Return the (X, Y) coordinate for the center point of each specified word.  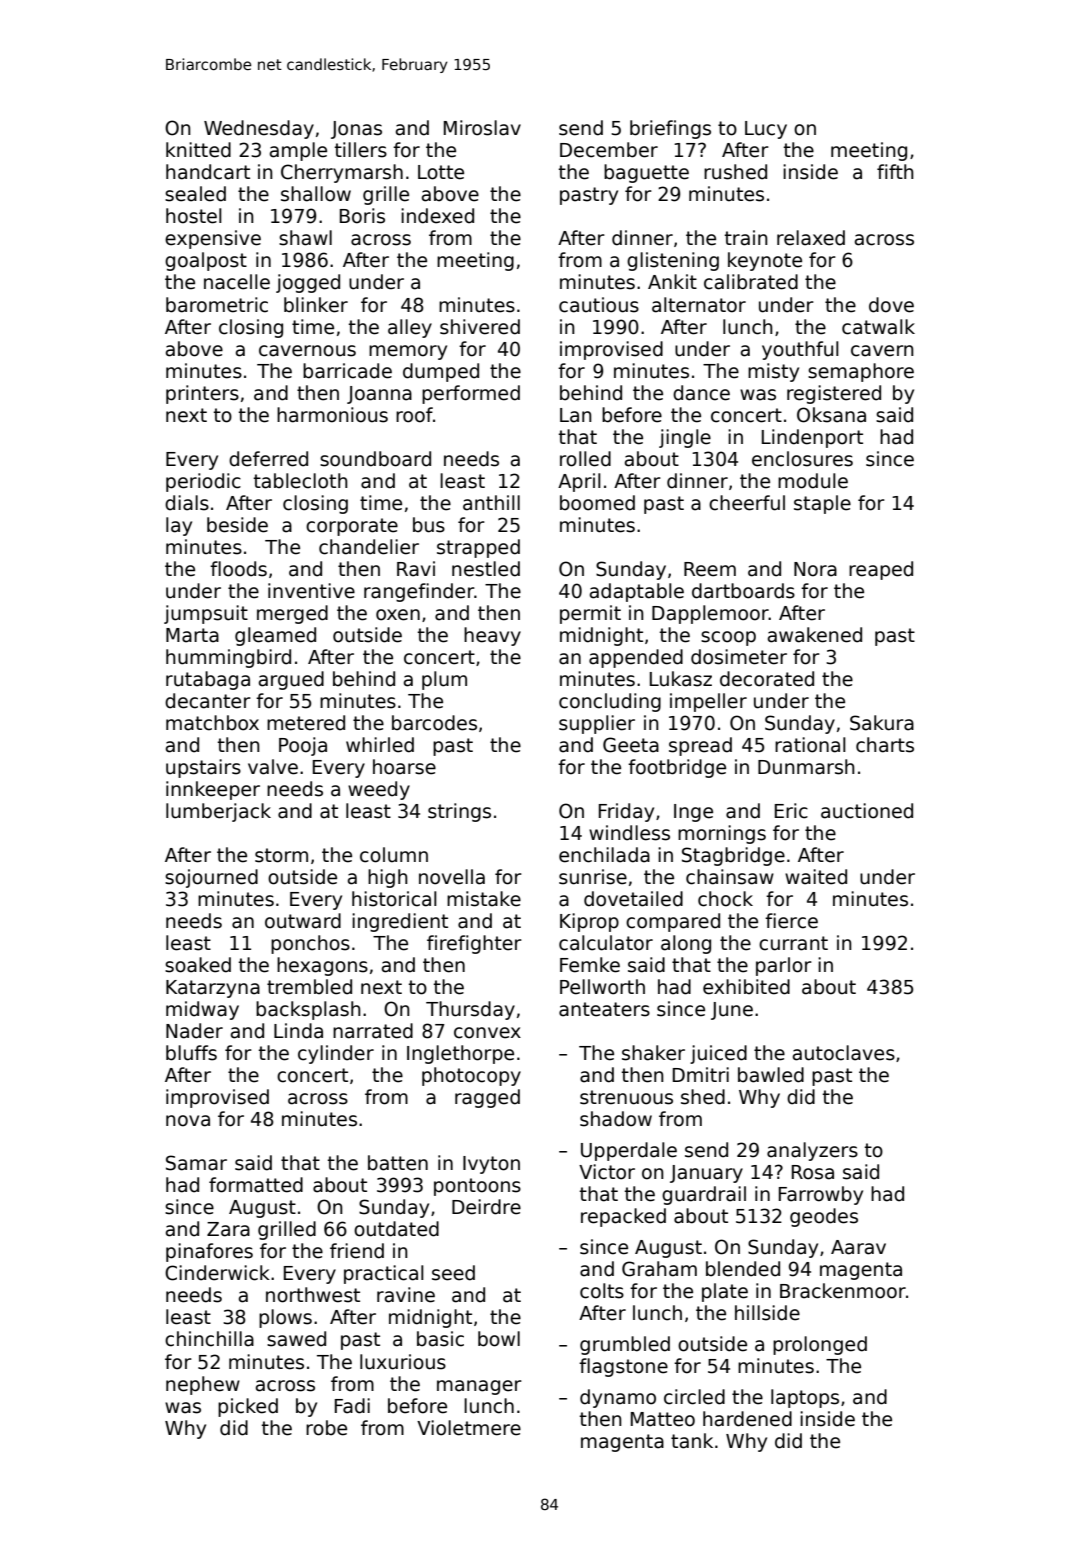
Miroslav (482, 128)
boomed (597, 503)
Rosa (813, 1172)
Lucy (766, 130)
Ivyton (491, 1165)
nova (188, 1121)
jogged (308, 283)
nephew (203, 1385)
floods (238, 569)
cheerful (747, 503)
